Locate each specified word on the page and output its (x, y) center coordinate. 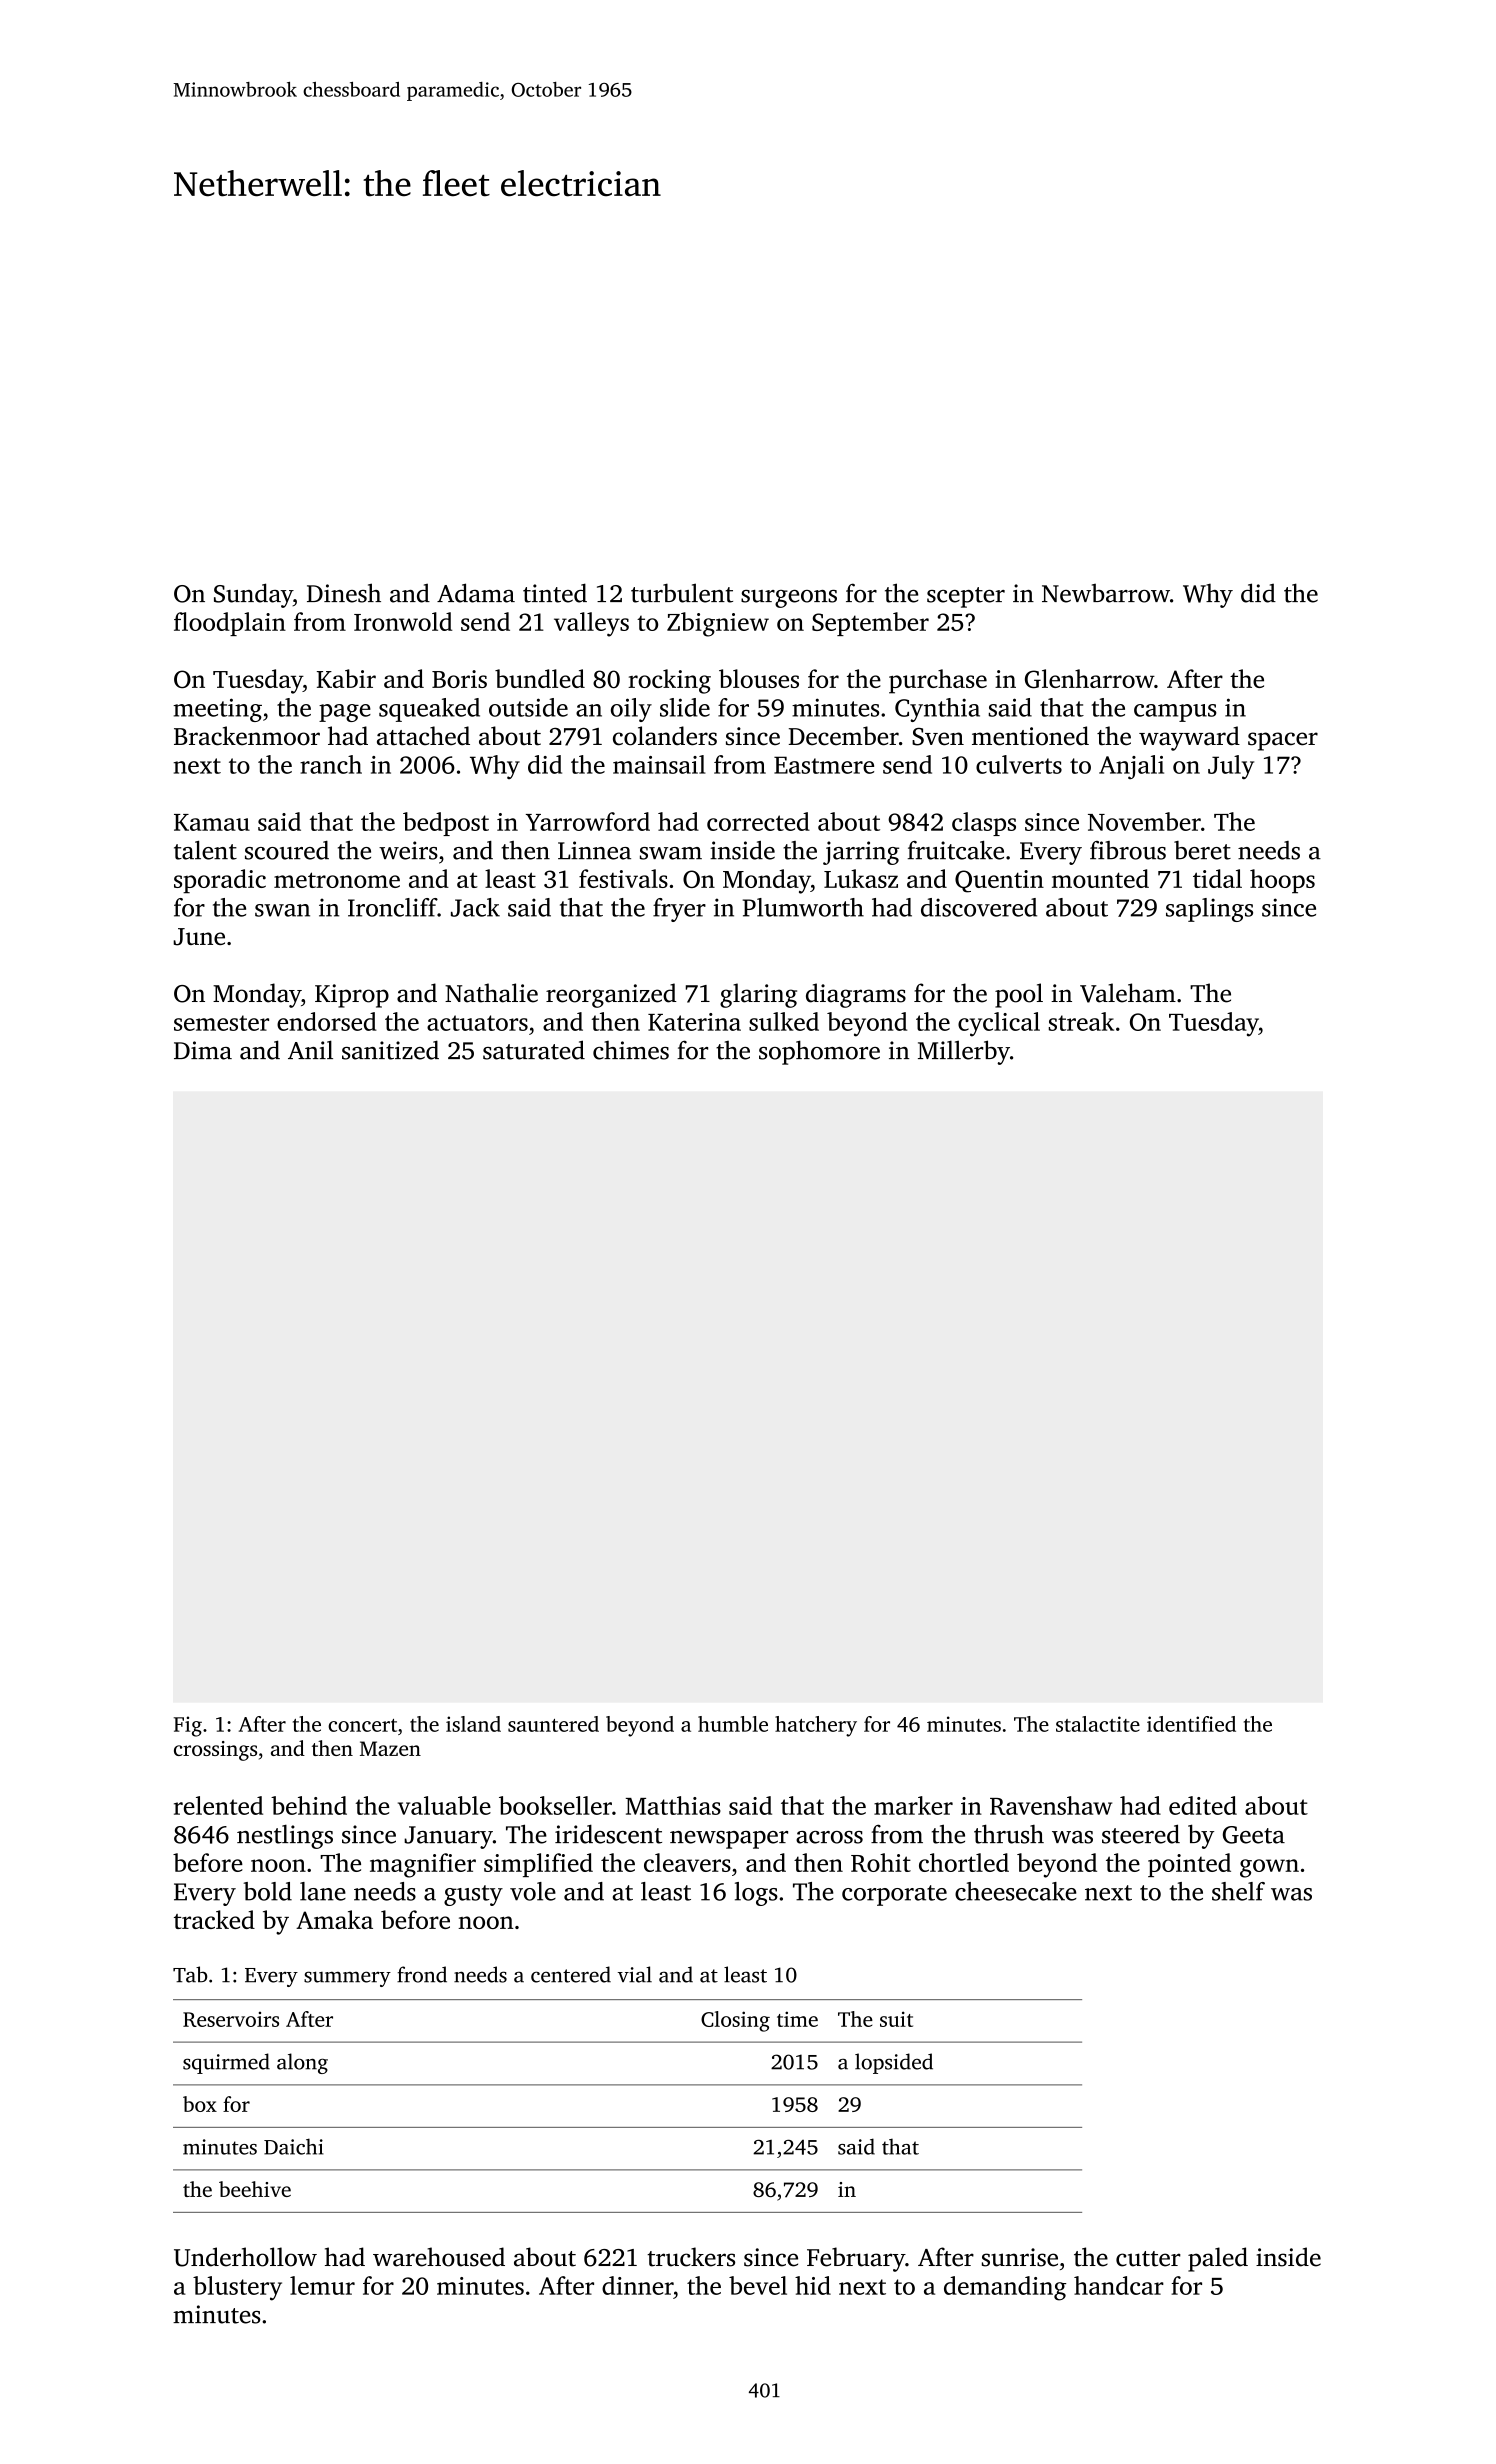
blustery (237, 2288)
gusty (473, 1895)
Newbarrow (1106, 593)
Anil (310, 1049)
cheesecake (1016, 1891)
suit (896, 2019)
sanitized (390, 1050)
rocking (669, 681)
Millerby (964, 1052)
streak (1081, 1021)
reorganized (611, 995)
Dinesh (344, 593)
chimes (631, 1050)
